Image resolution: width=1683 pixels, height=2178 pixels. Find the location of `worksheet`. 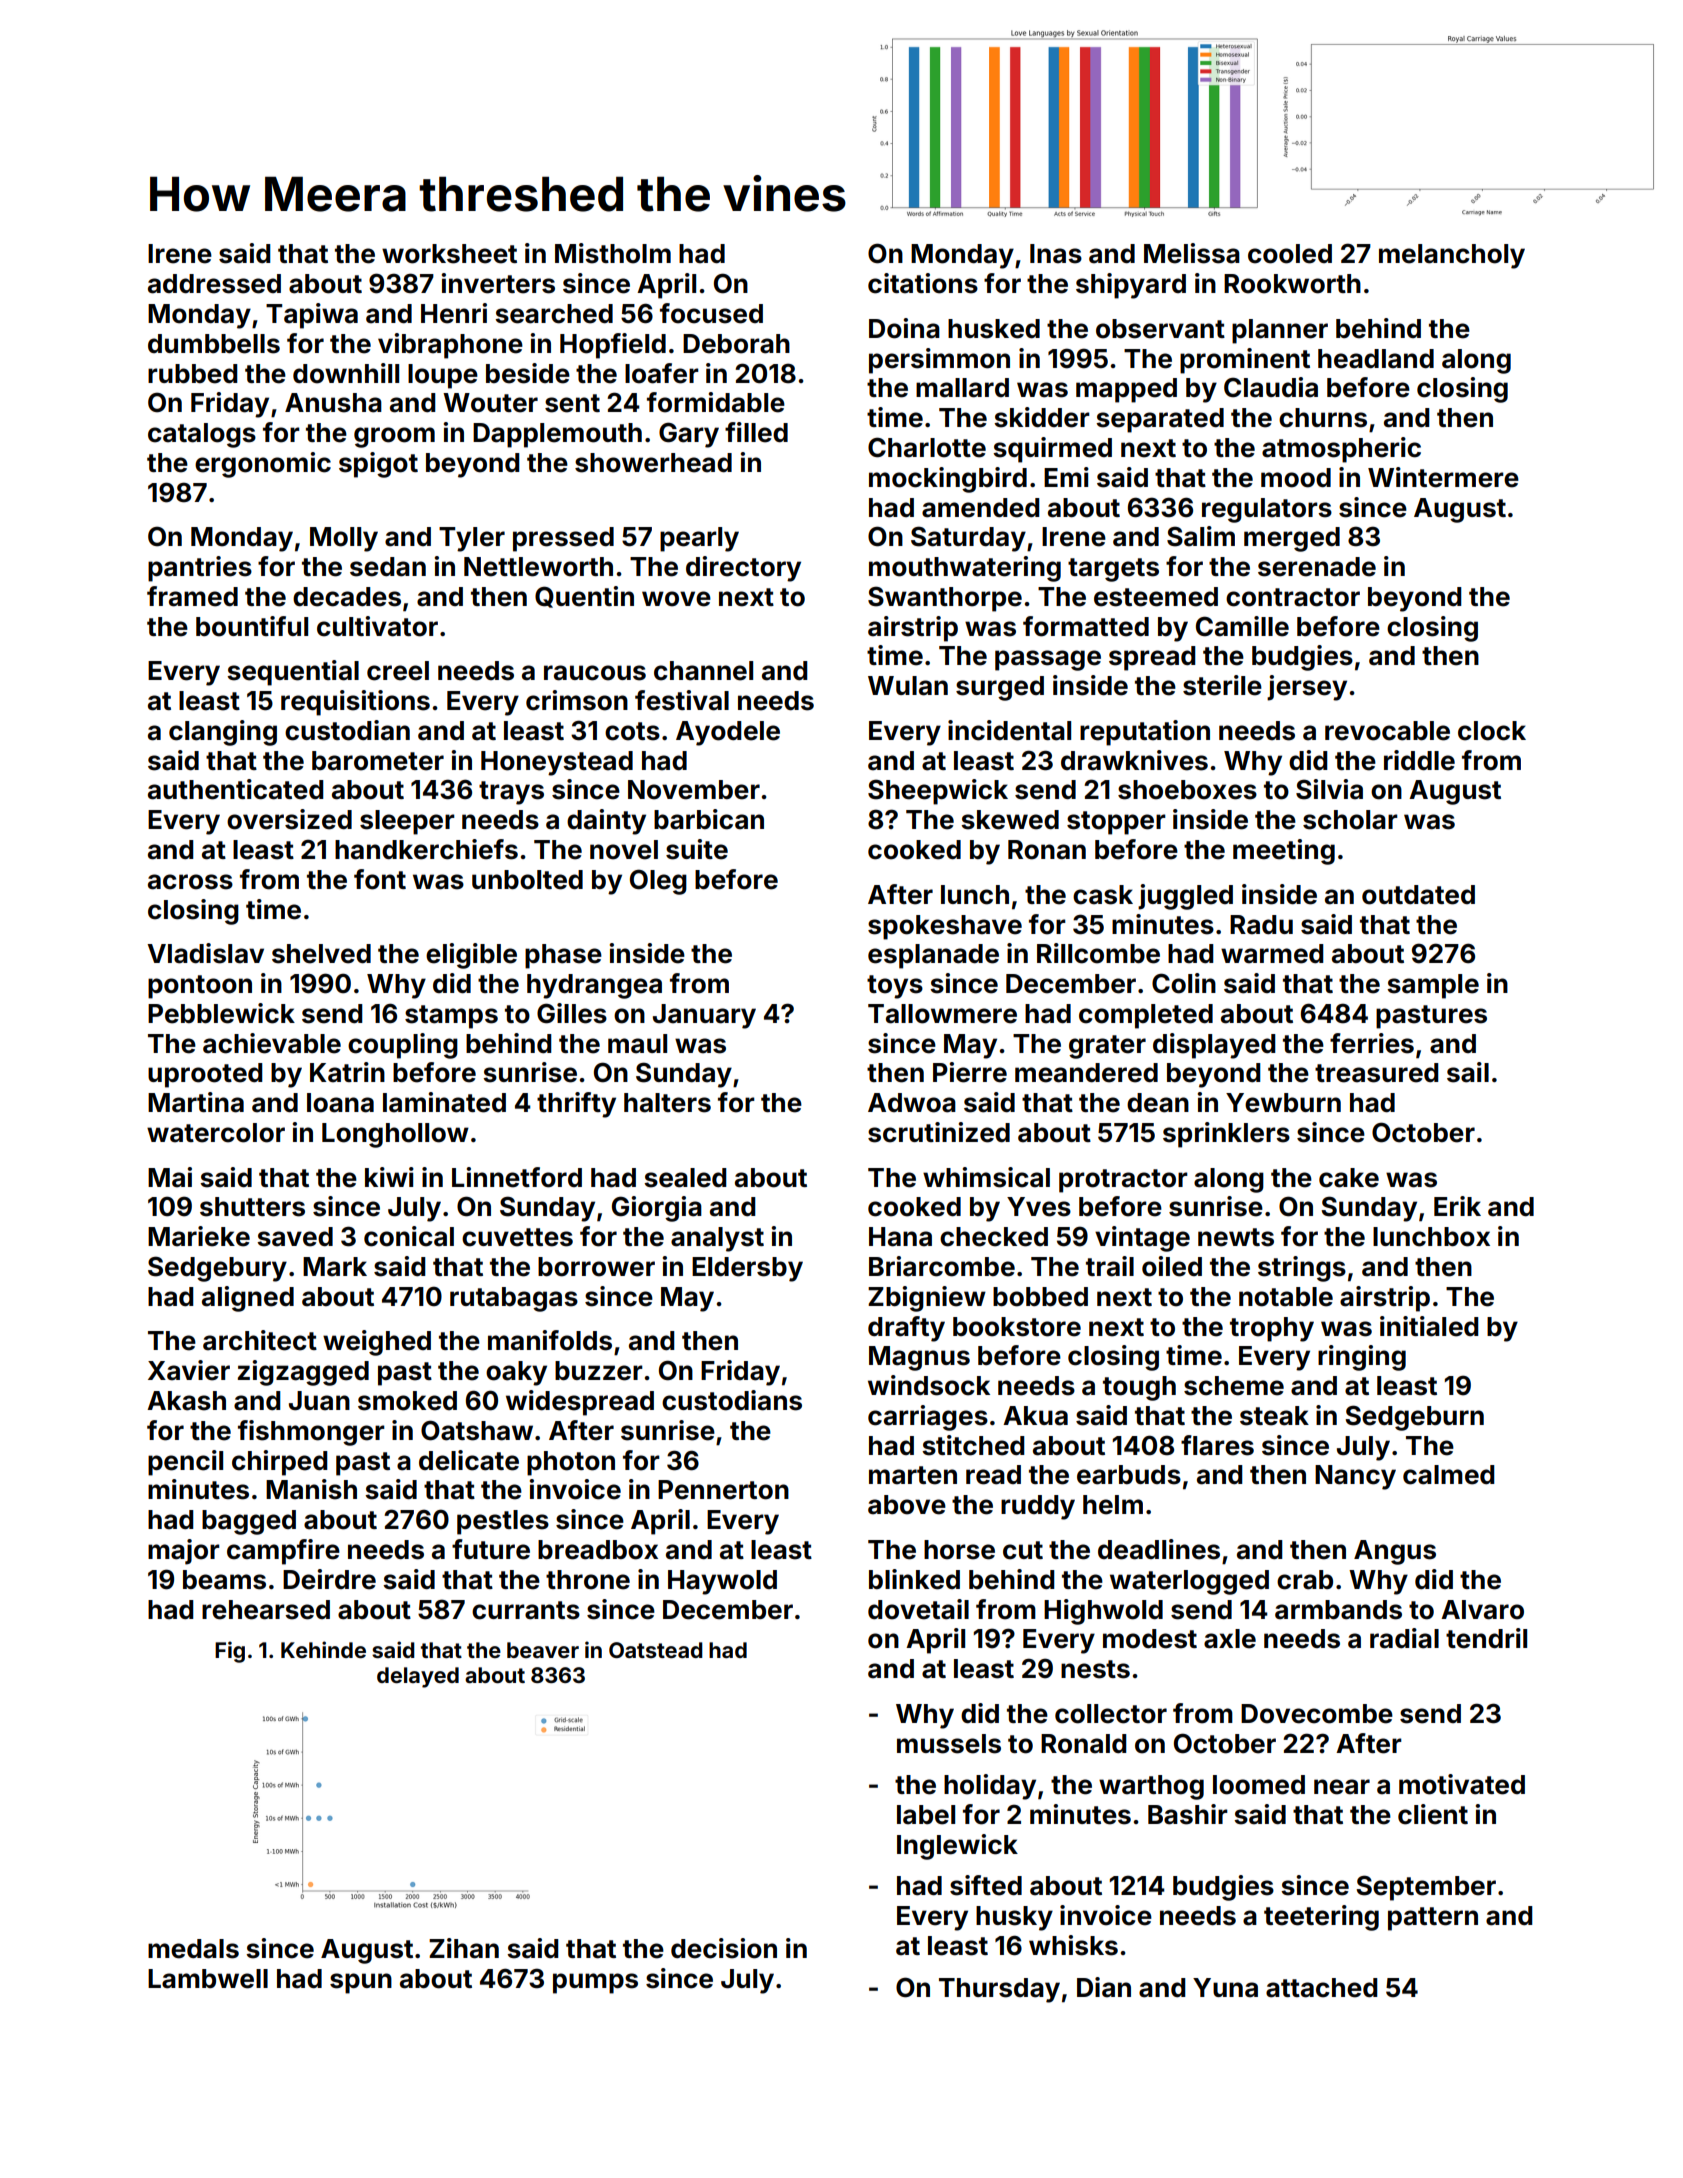

worksheet is located at coordinates (449, 254).
